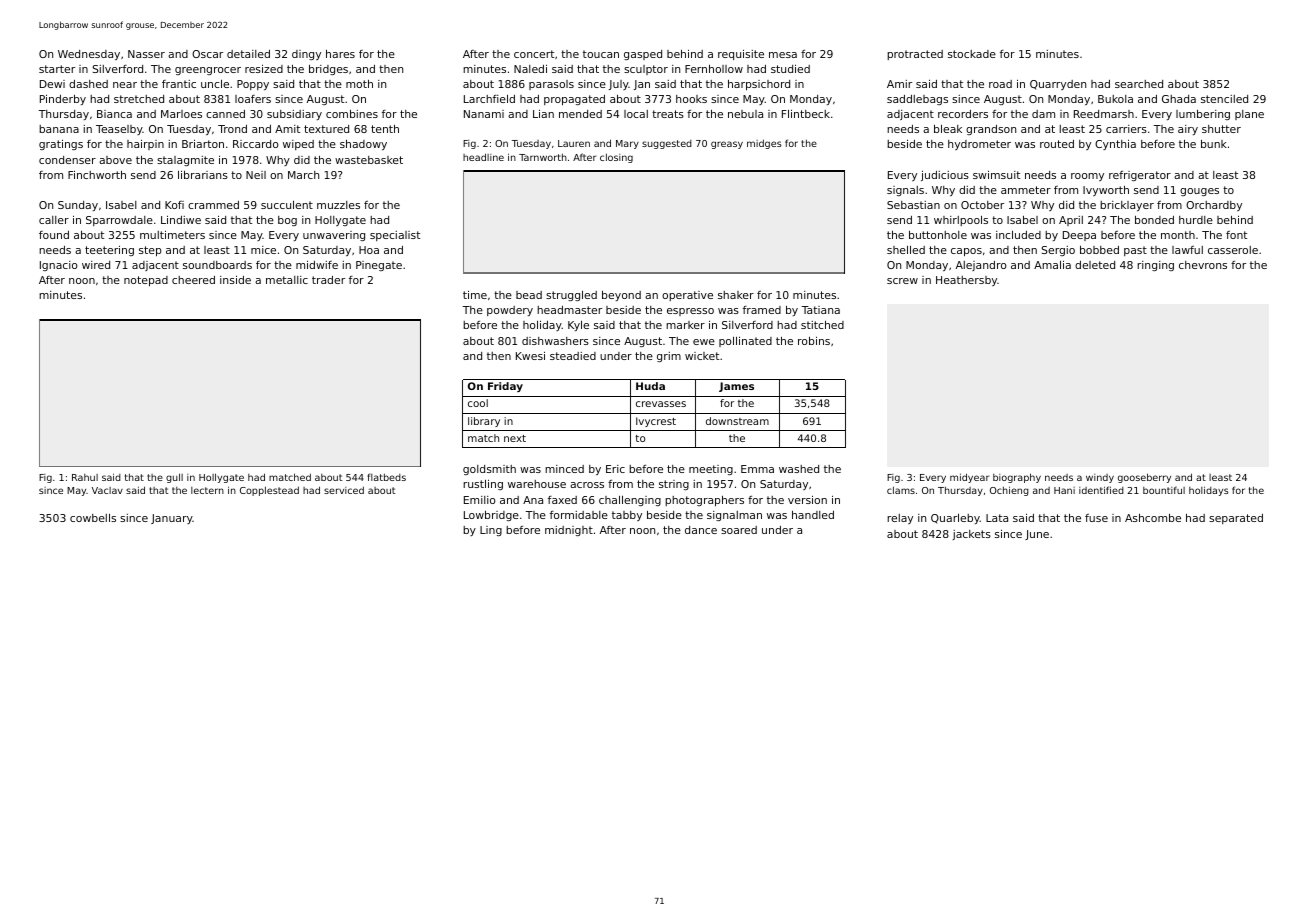 Image resolution: width=1308 pixels, height=924 pixels. Describe the element at coordinates (489, 470) in the image. I see `goldsmith` at that location.
